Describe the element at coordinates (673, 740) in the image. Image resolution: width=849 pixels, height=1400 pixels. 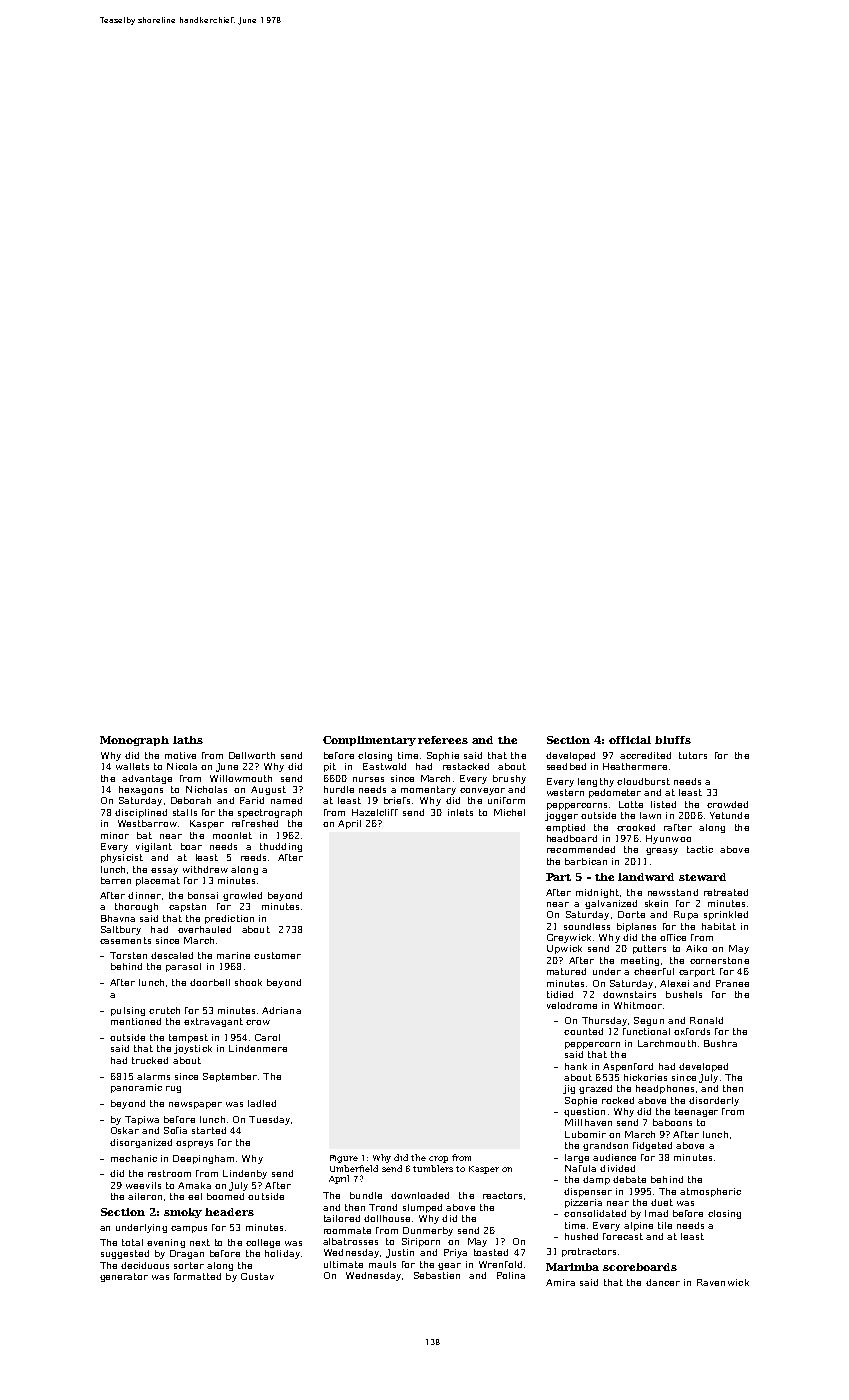
I see `bluffs` at that location.
